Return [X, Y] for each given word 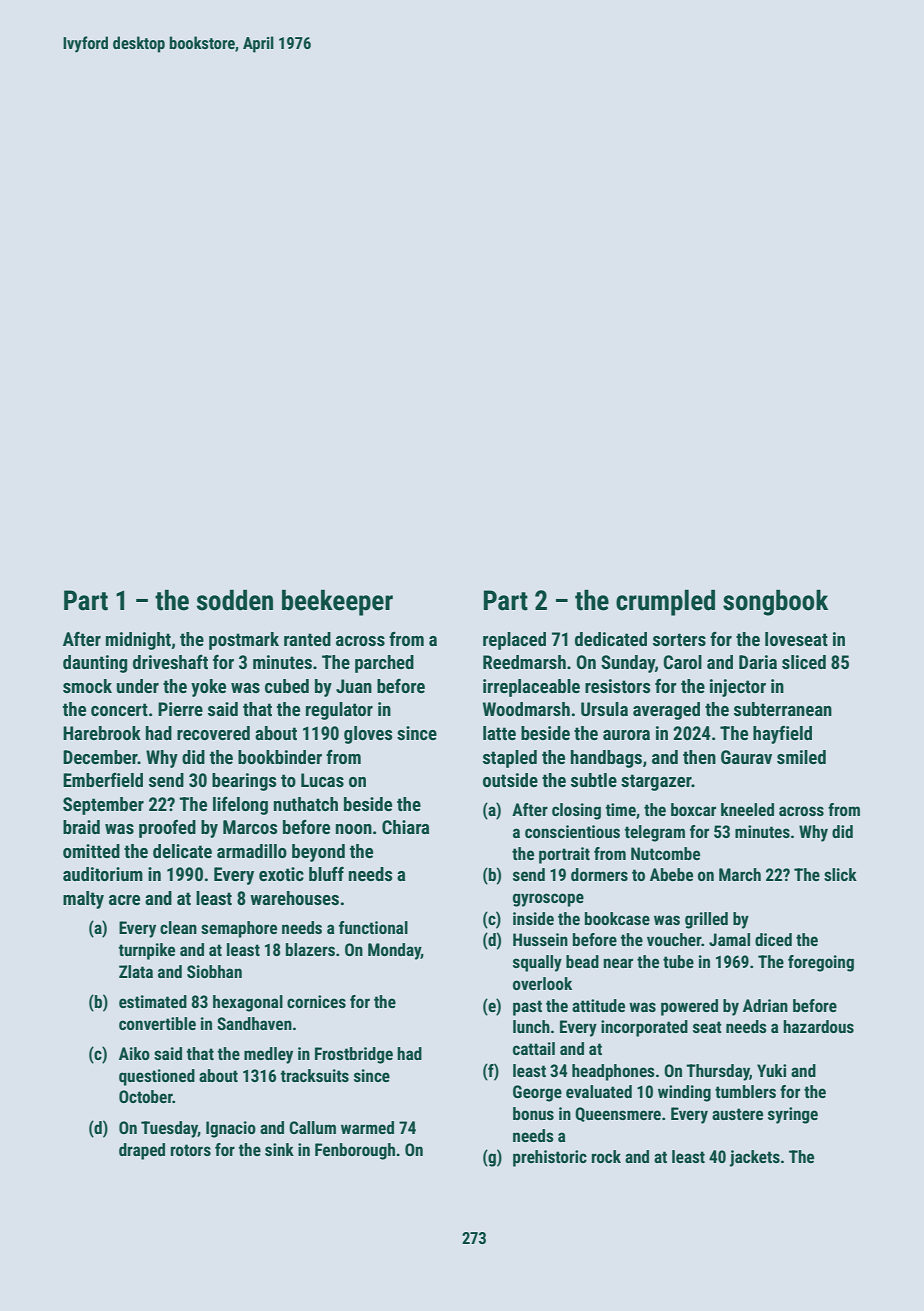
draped [142, 1151]
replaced [514, 641]
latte [499, 733]
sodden [235, 600]
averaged [666, 711]
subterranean [783, 709]
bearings [244, 782]
